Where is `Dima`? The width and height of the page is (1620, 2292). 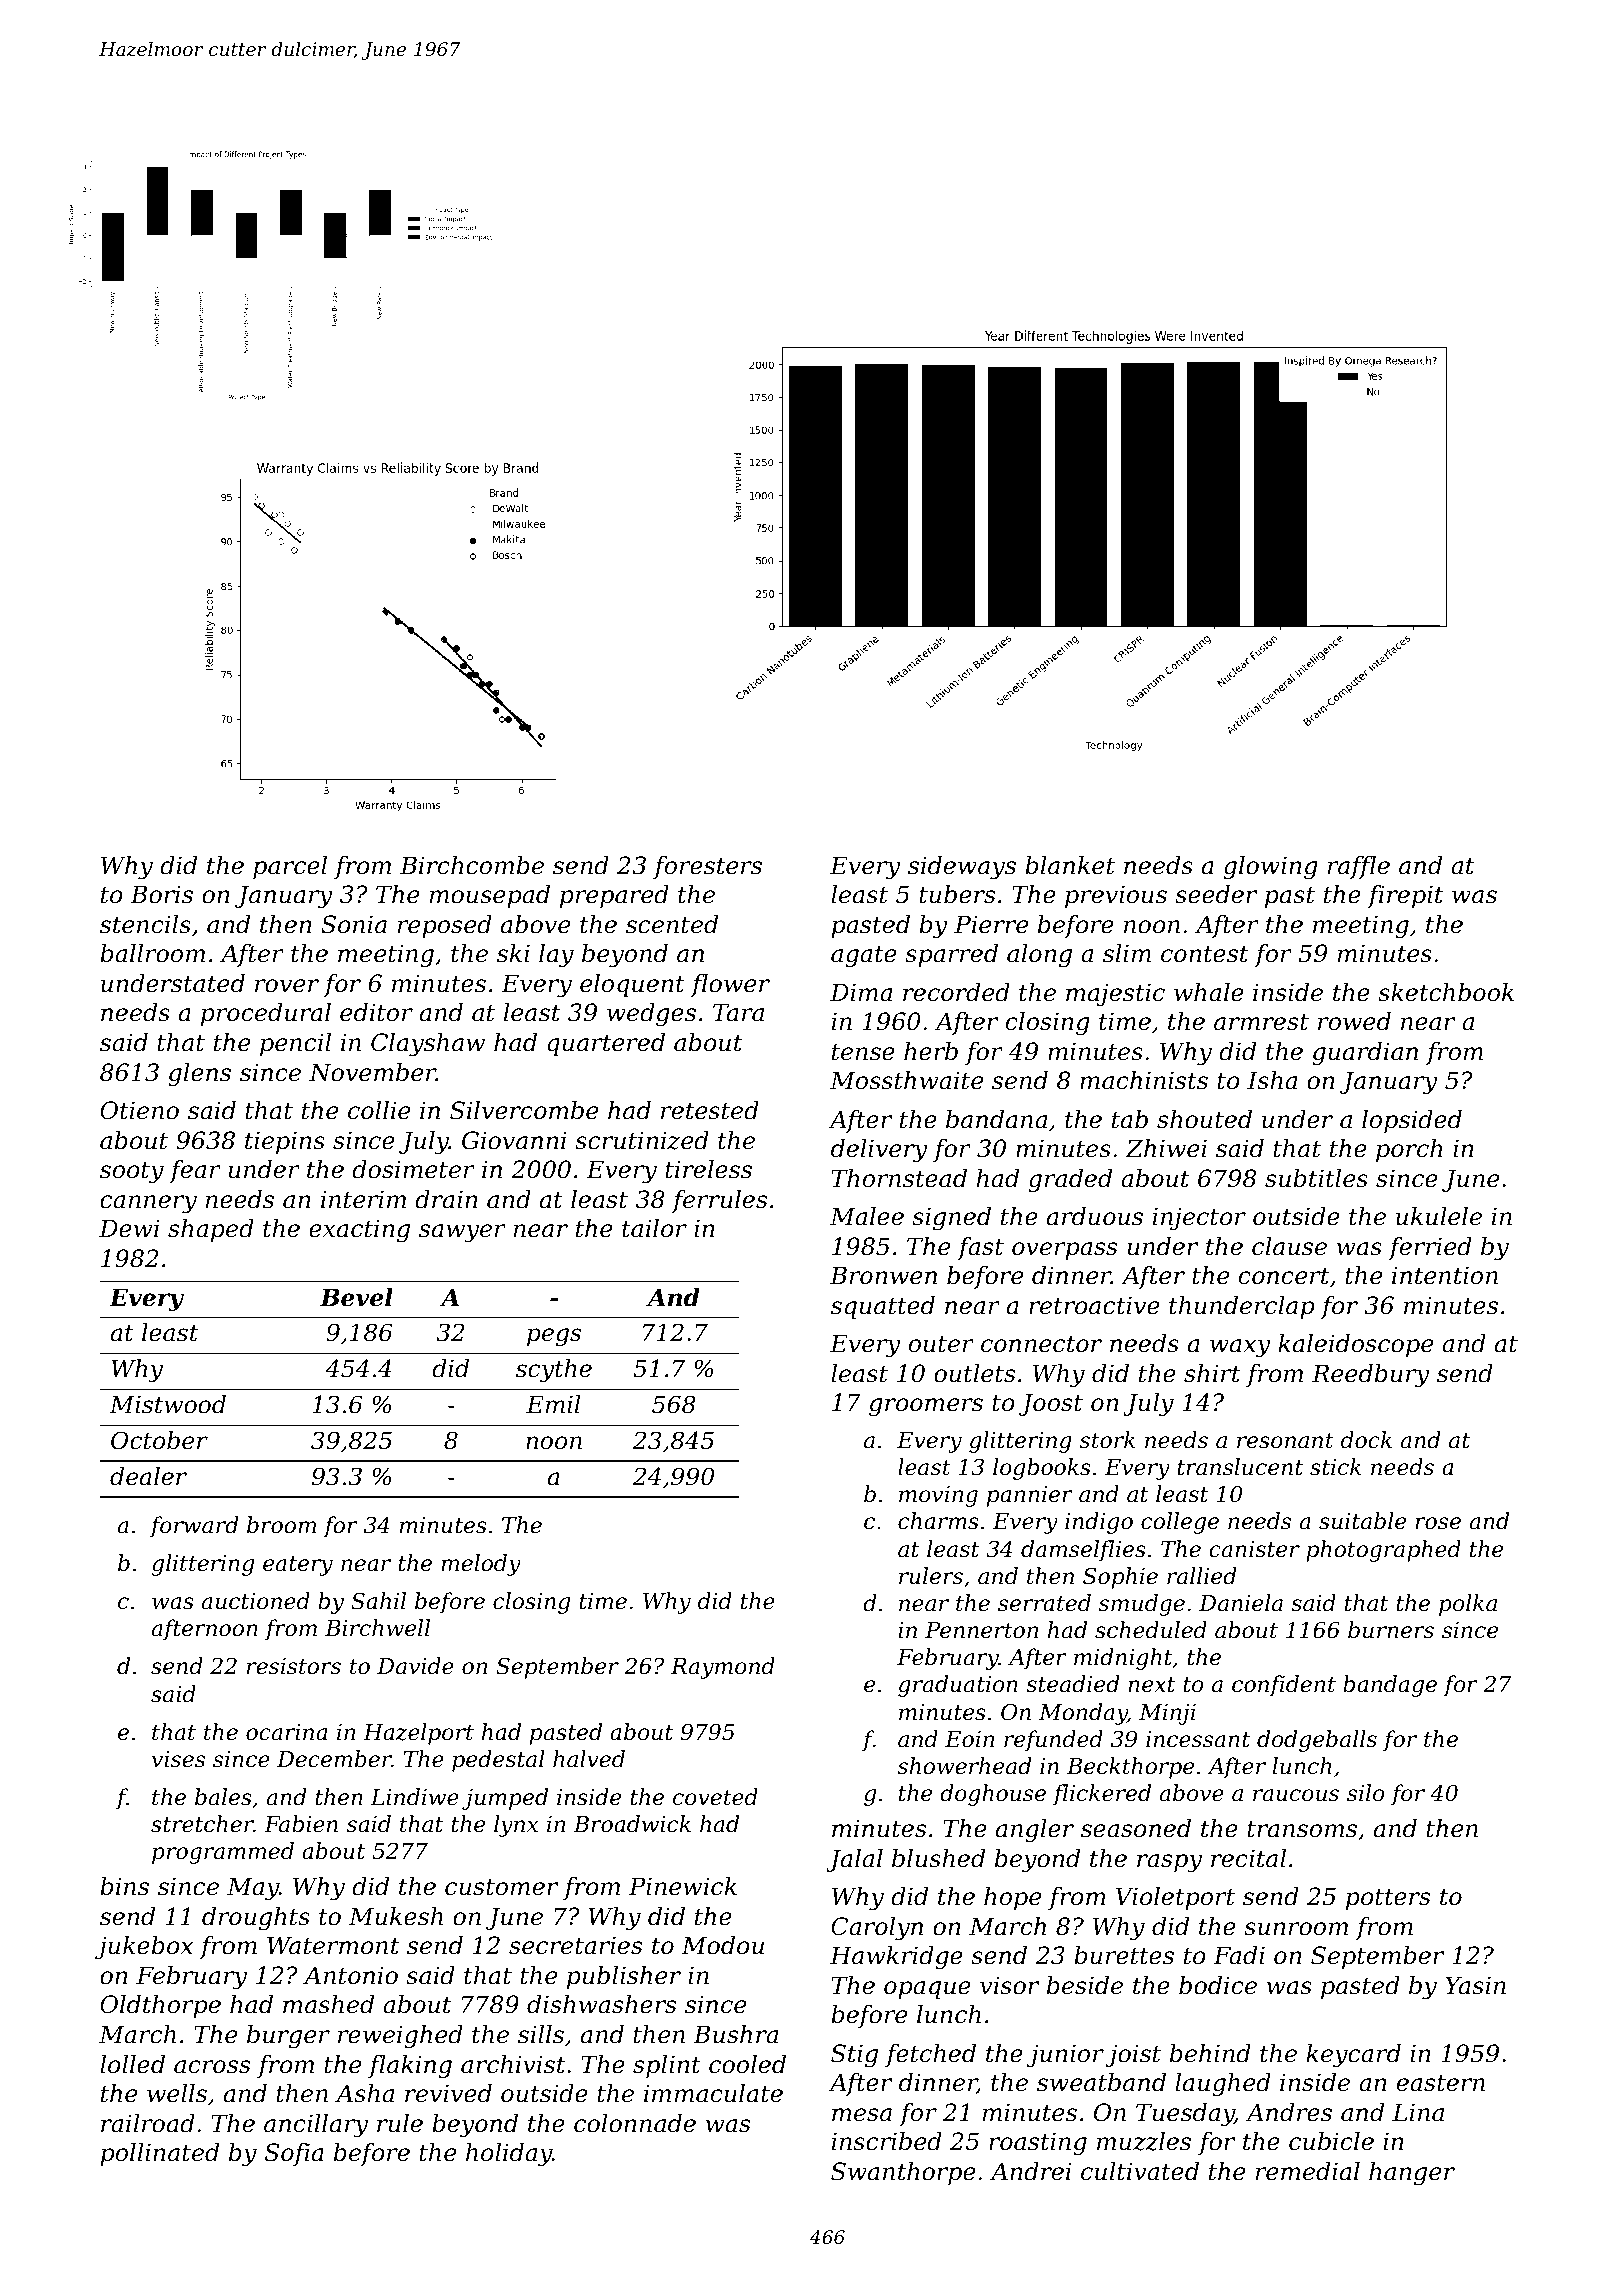
Dima is located at coordinates (861, 992).
